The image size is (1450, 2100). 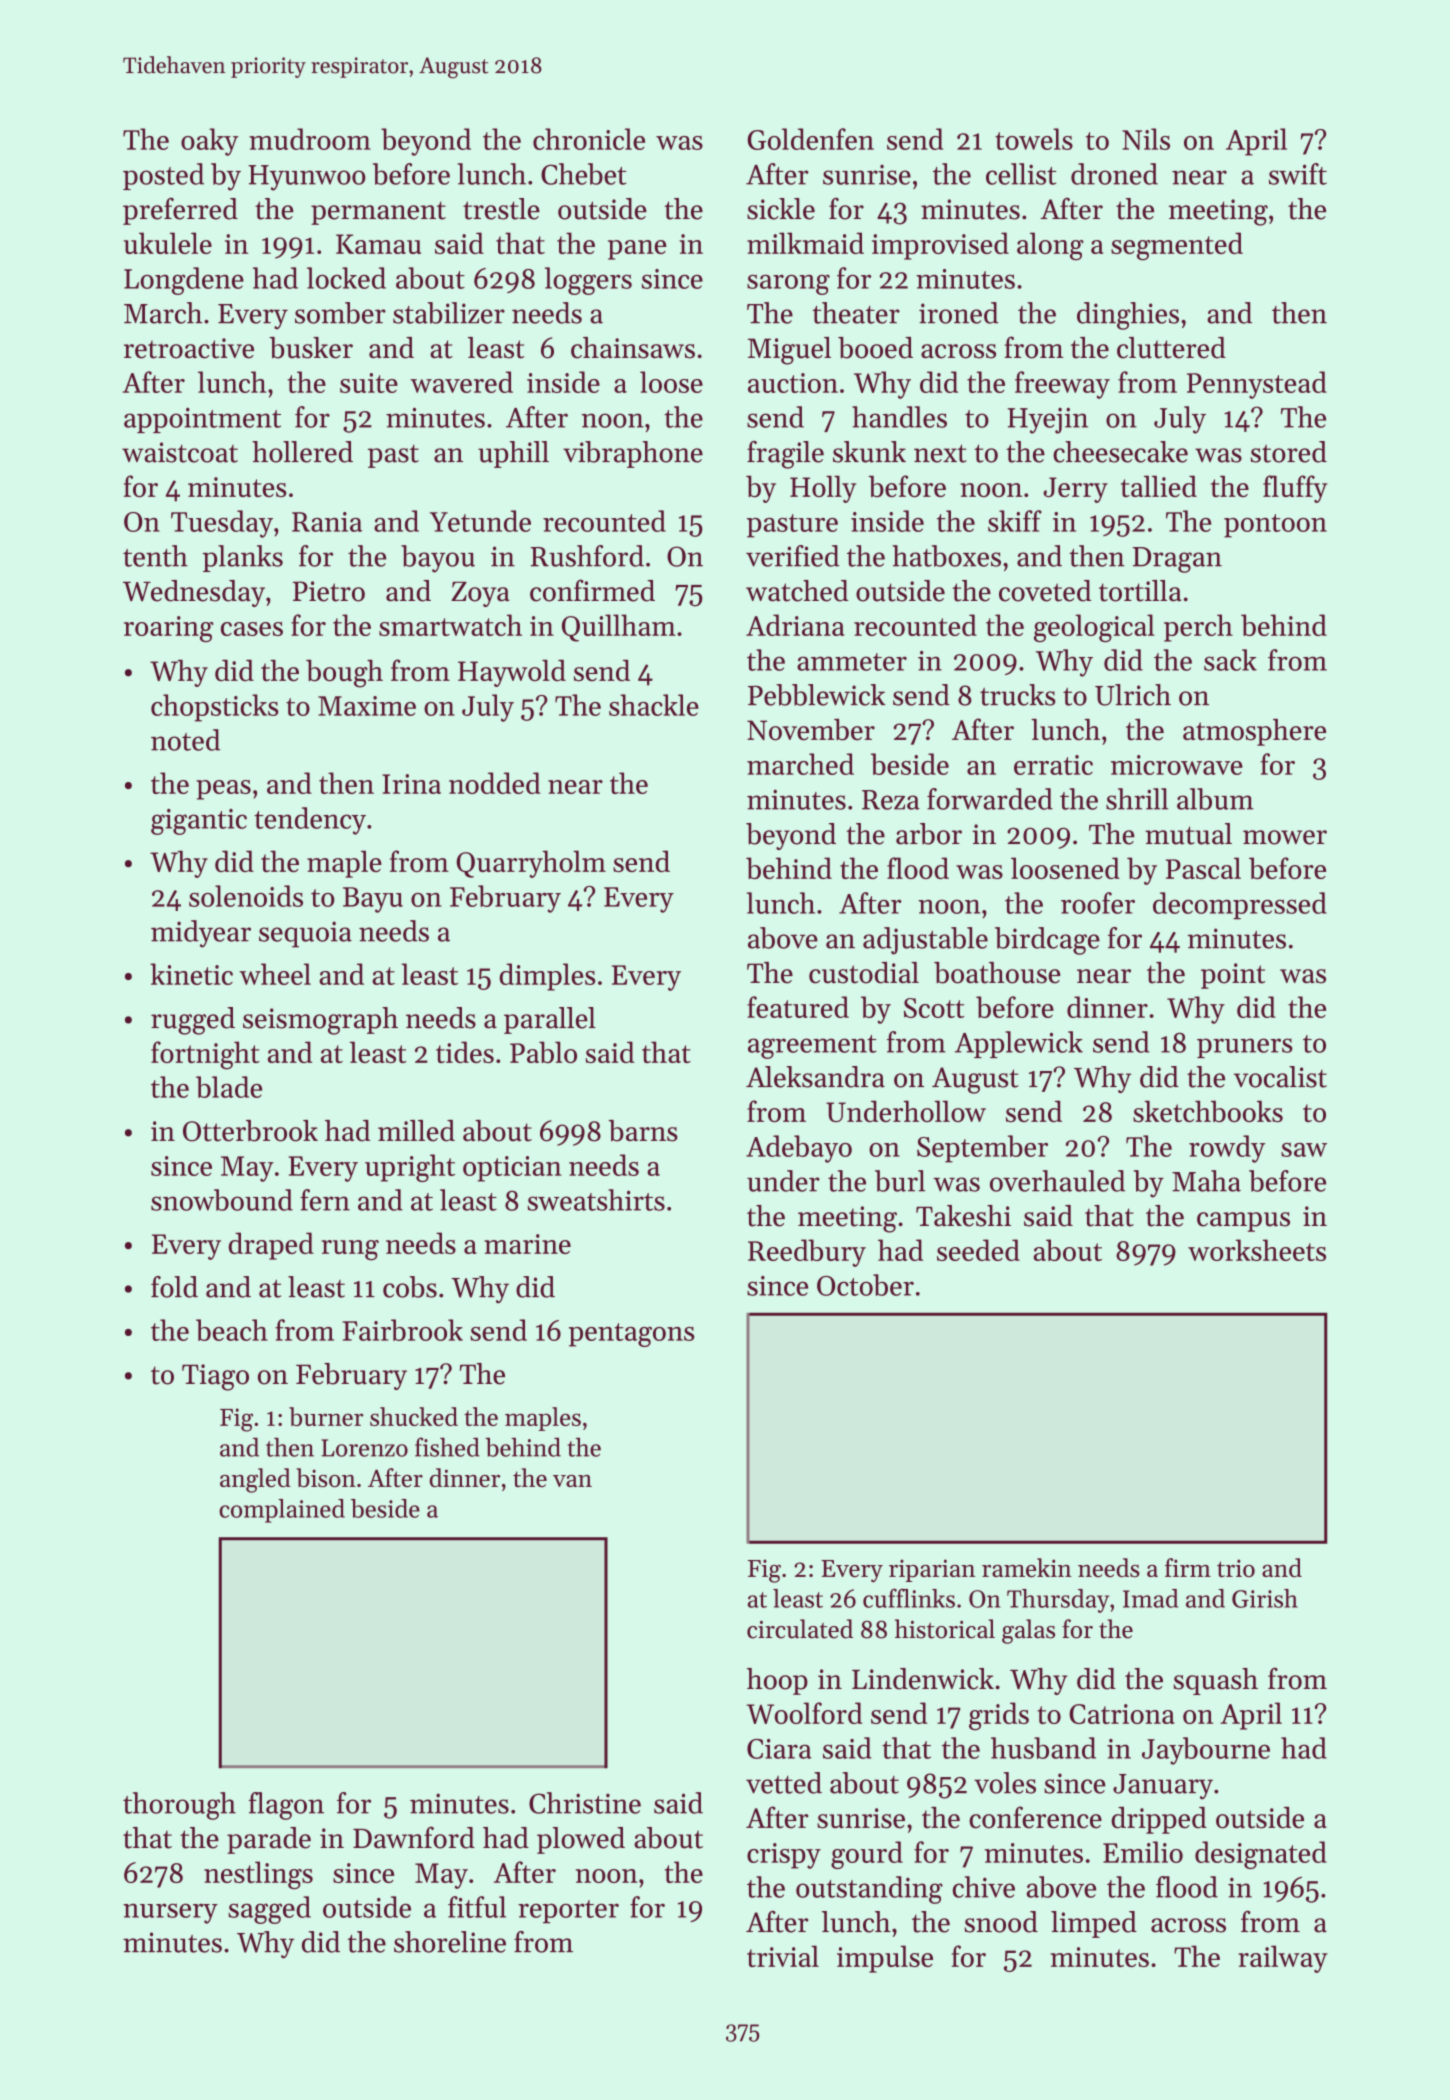 What do you see at coordinates (185, 740) in the screenshot?
I see `noted` at bounding box center [185, 740].
